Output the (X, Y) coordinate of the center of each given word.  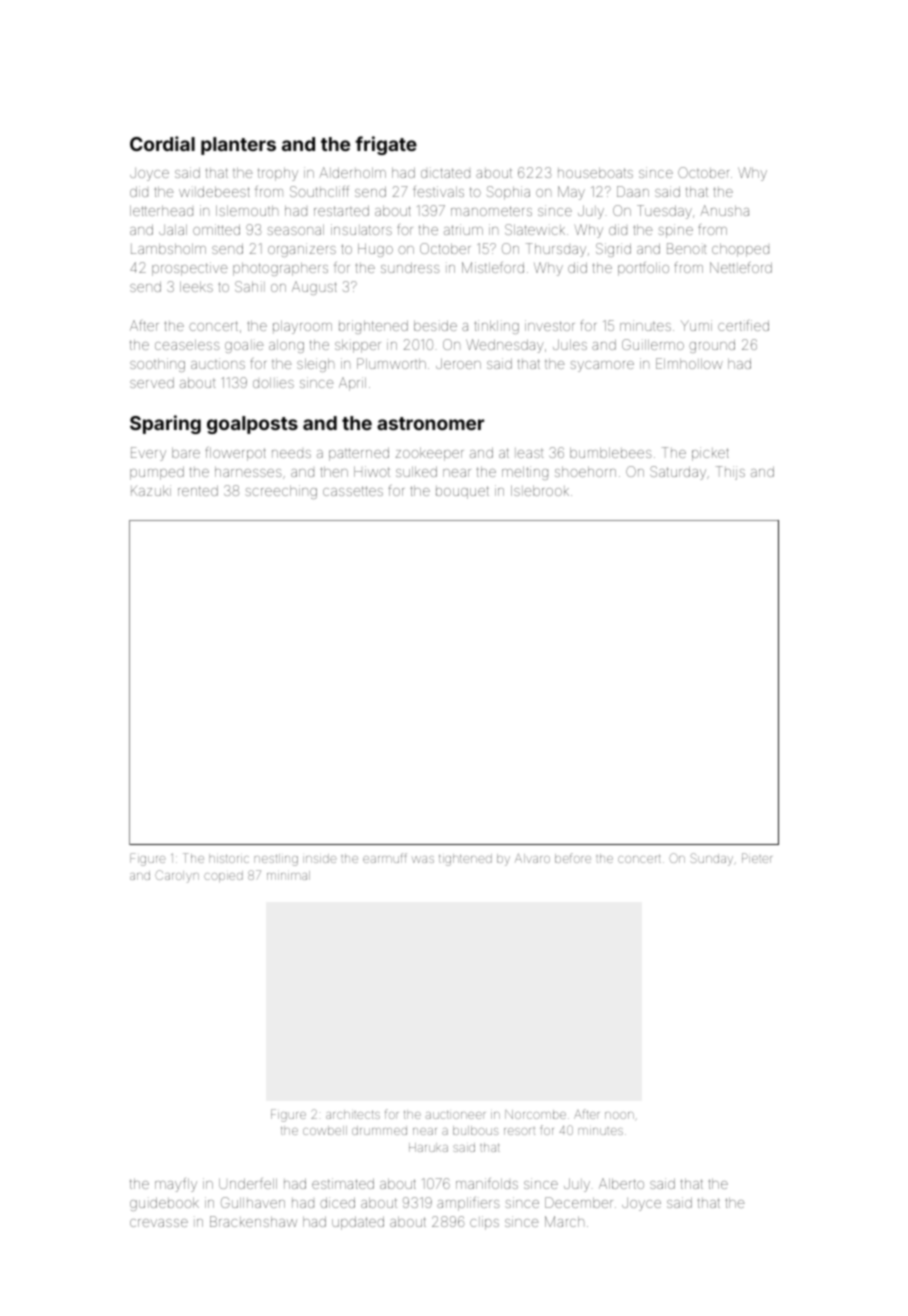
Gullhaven (253, 1202)
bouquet (462, 492)
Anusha (724, 210)
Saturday (678, 473)
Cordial (162, 143)
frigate (386, 145)
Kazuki (151, 490)
